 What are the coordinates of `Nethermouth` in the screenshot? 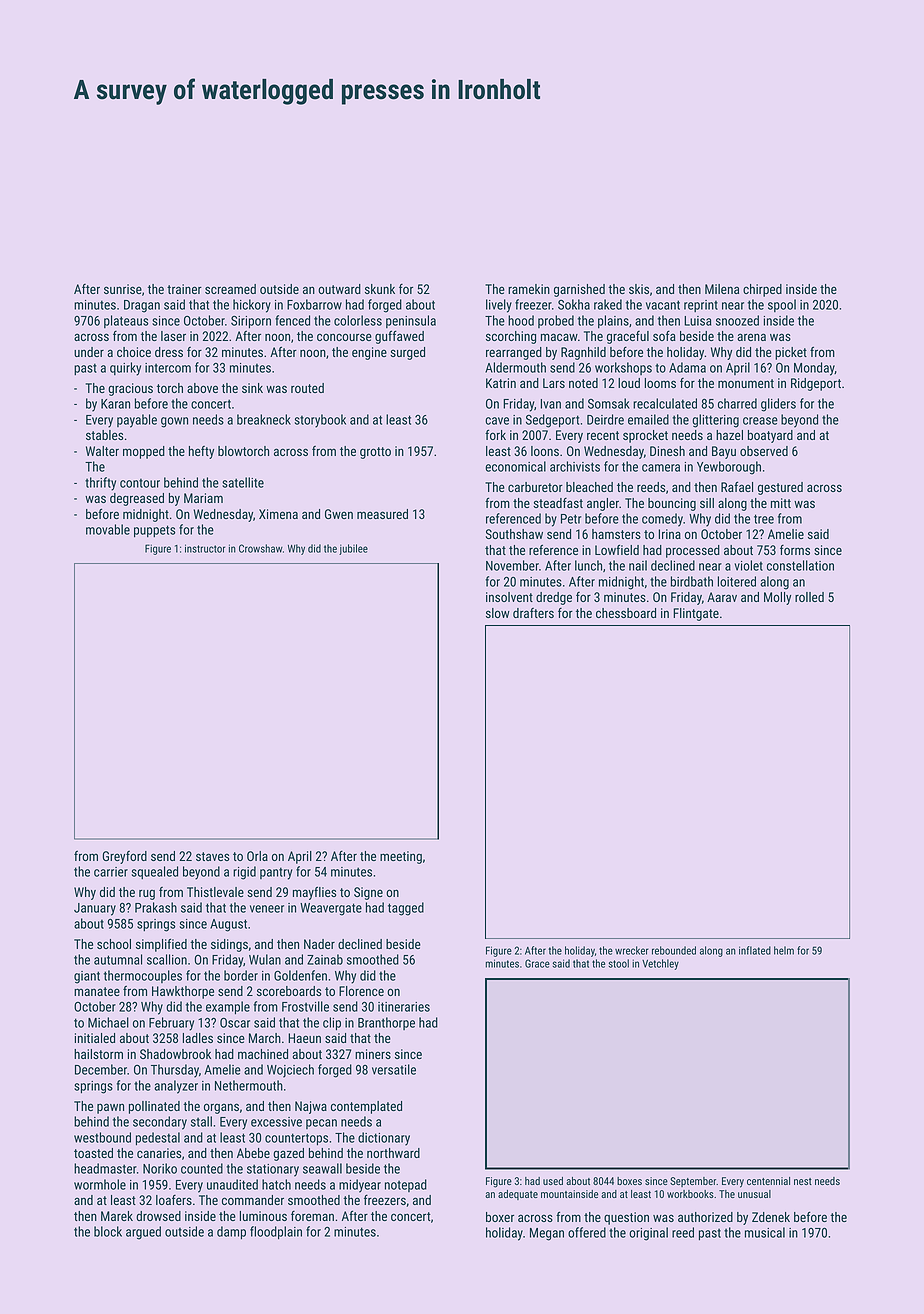 It's located at (249, 1085).
